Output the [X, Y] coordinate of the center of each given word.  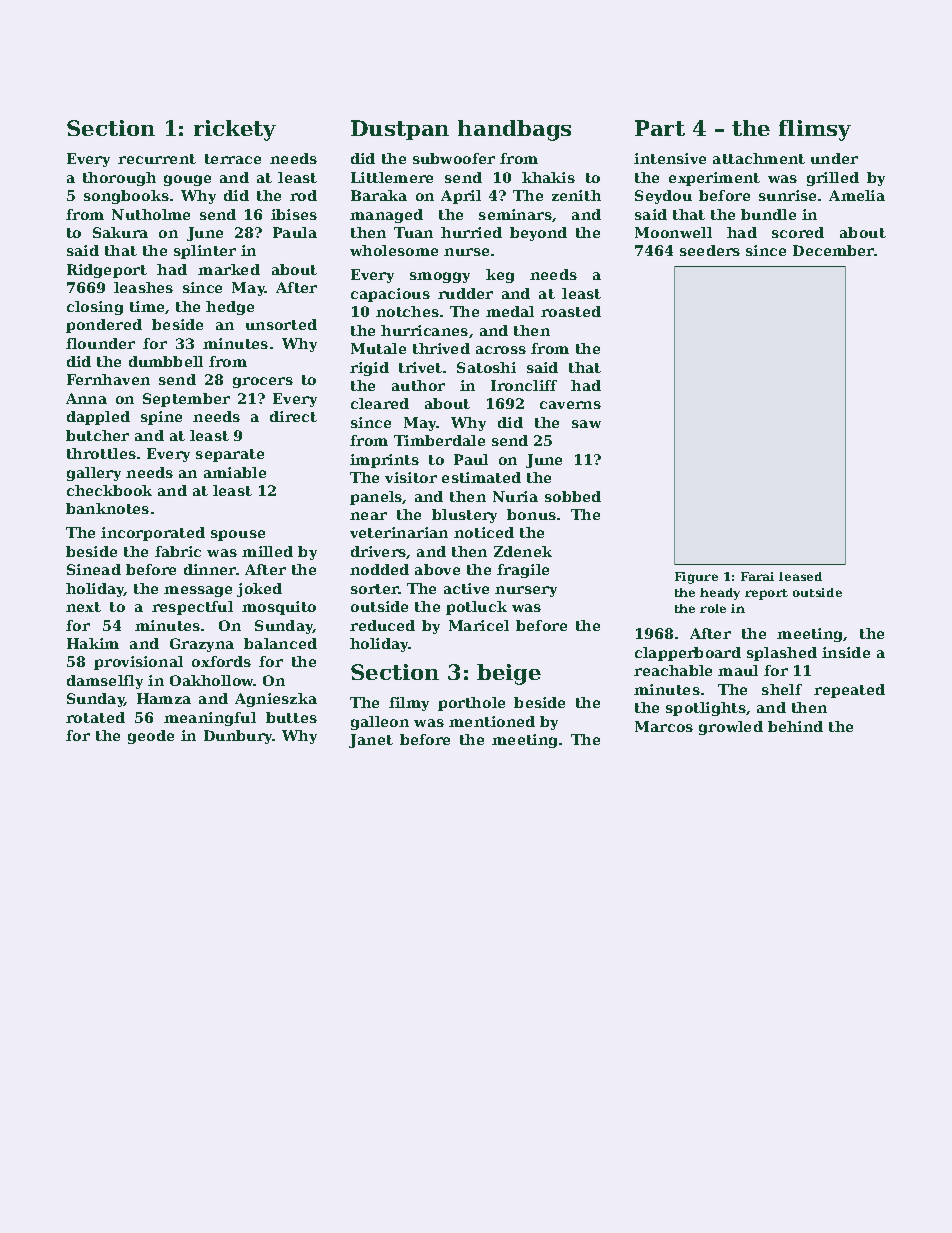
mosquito [279, 608]
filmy [409, 704]
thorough [119, 179]
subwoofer [454, 158]
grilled [833, 179]
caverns [570, 405]
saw [586, 424]
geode [151, 737]
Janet [371, 741]
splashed [782, 654]
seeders [710, 250]
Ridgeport [107, 271]
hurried [471, 232]
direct [293, 416]
